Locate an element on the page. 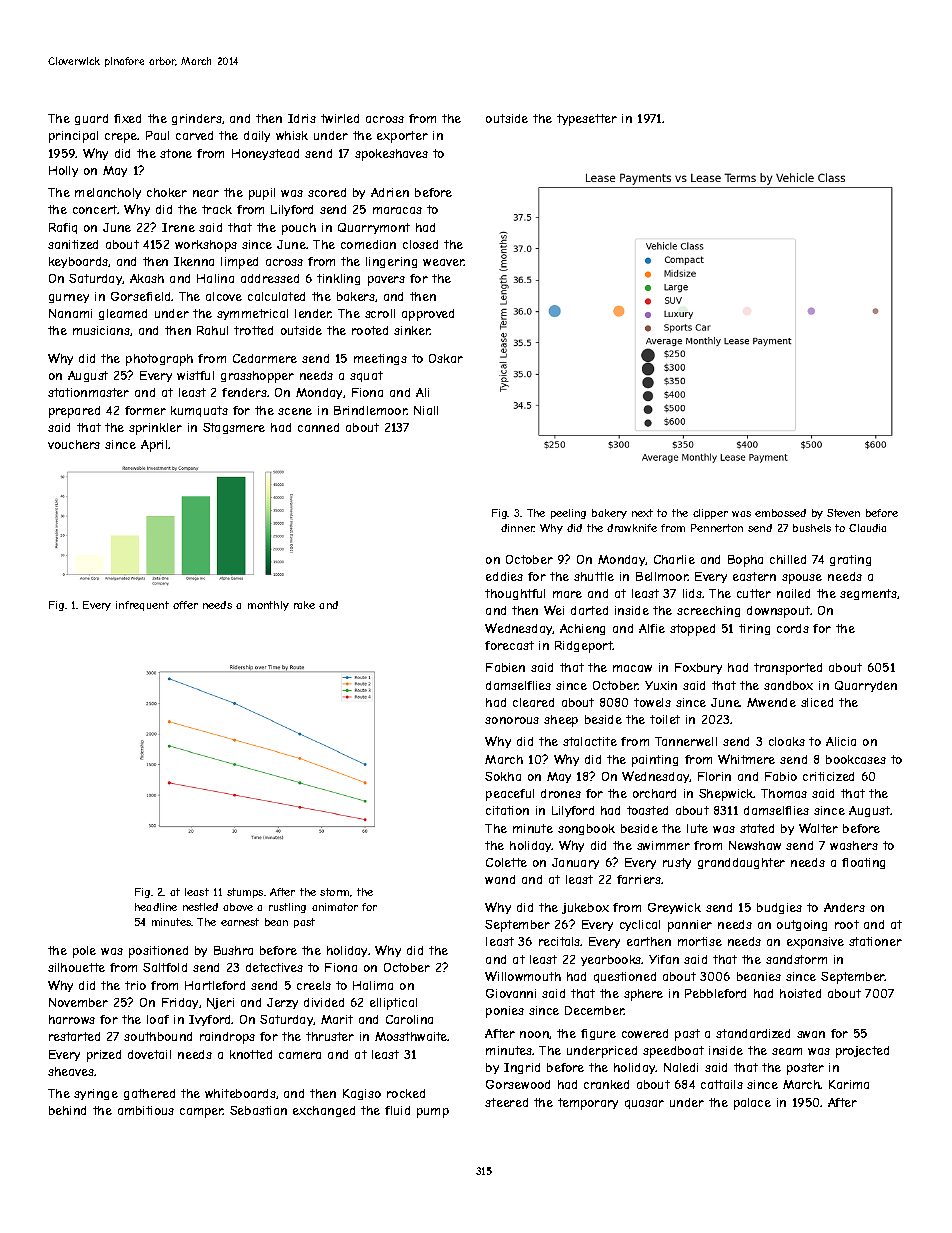 The height and width of the page is (1233, 952). Yifan is located at coordinates (664, 959).
